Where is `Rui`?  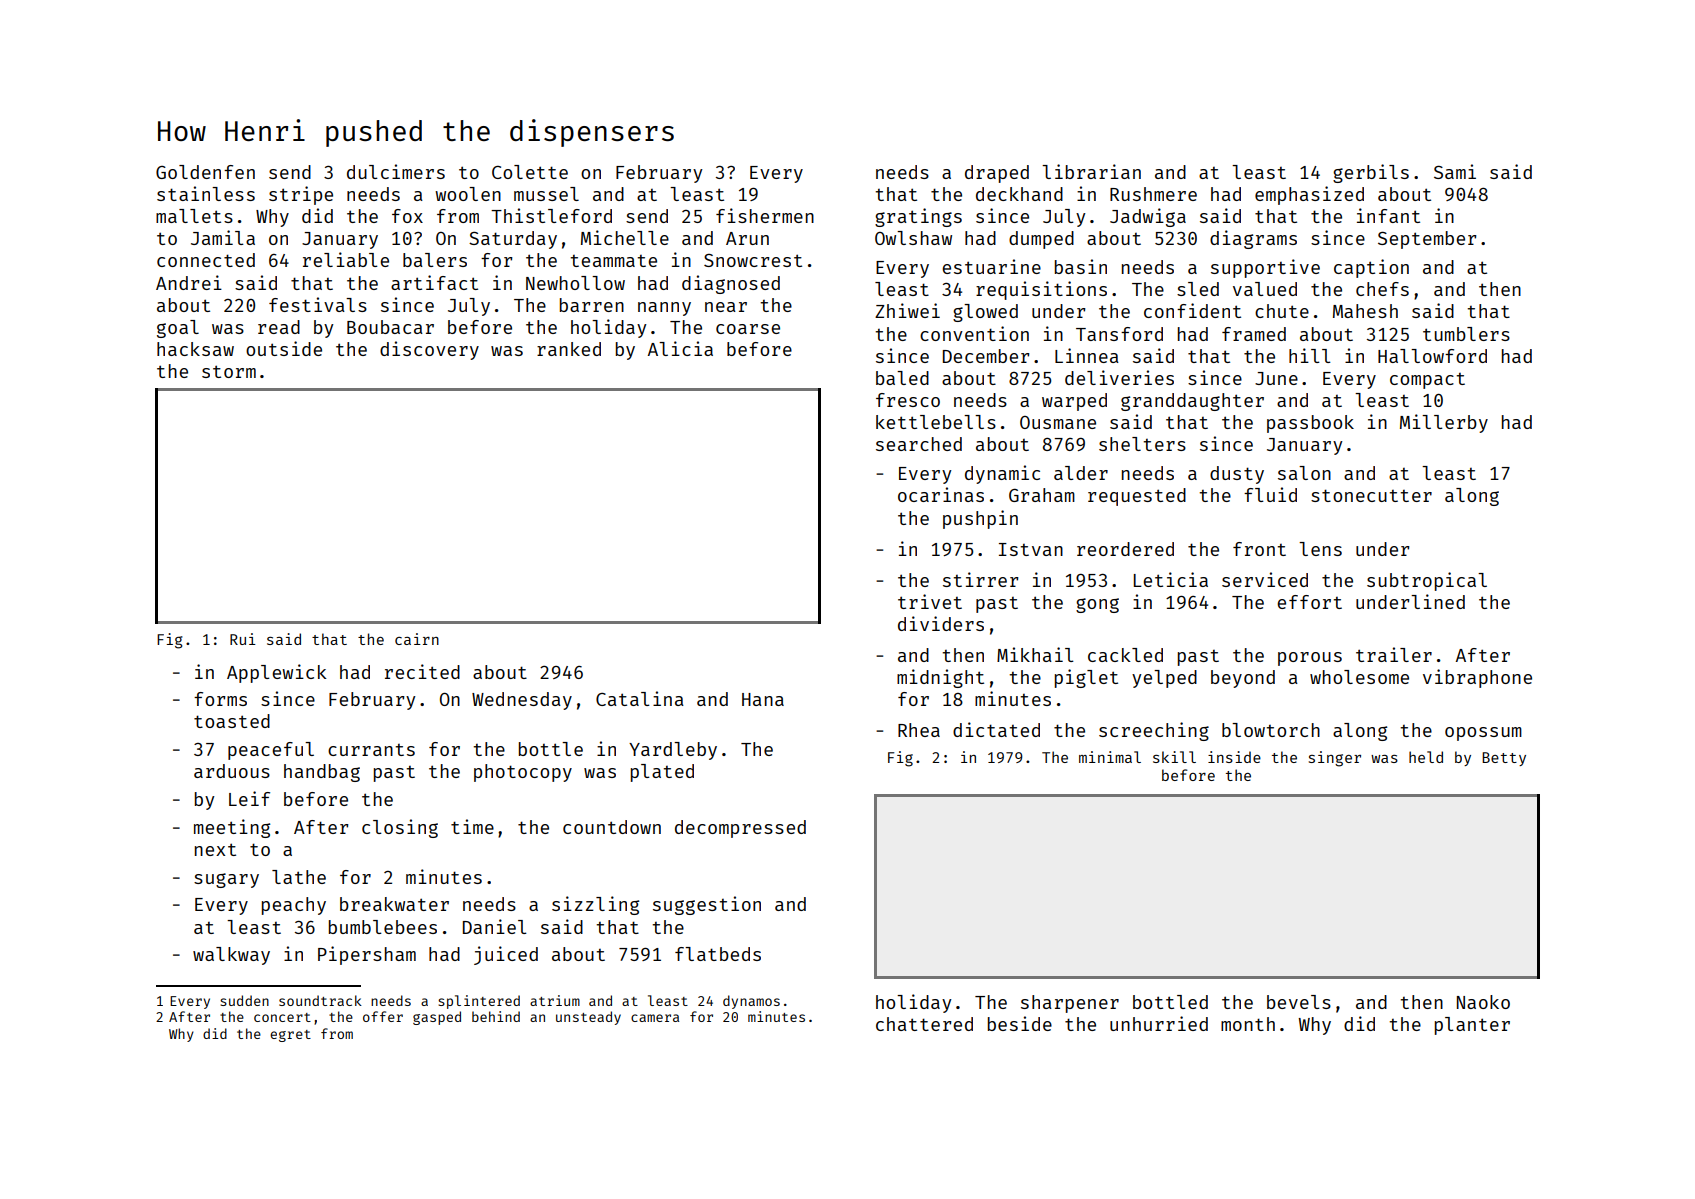
Rui is located at coordinates (243, 639).
